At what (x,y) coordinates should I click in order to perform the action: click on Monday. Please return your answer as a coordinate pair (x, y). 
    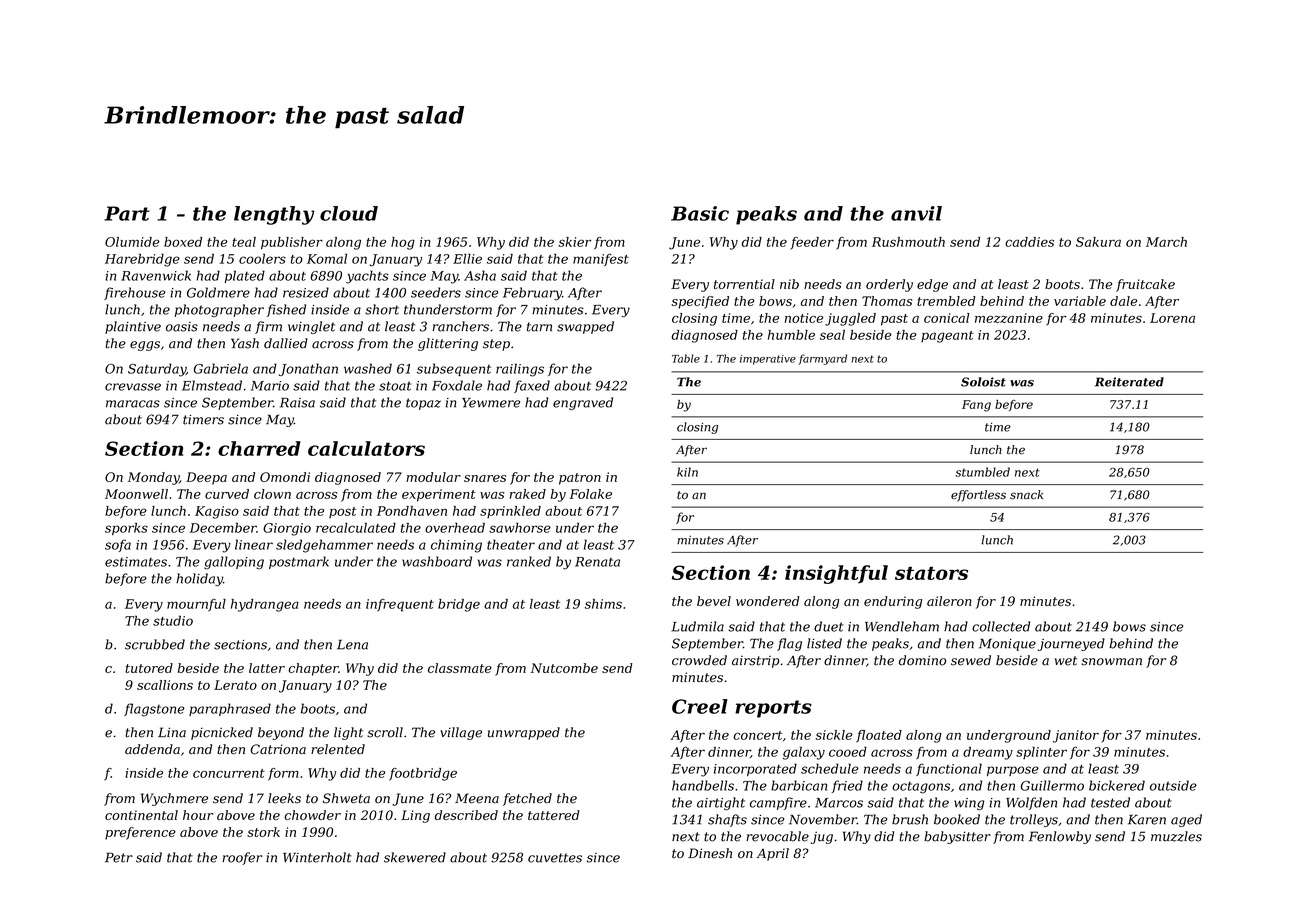
    Looking at the image, I should click on (153, 478).
